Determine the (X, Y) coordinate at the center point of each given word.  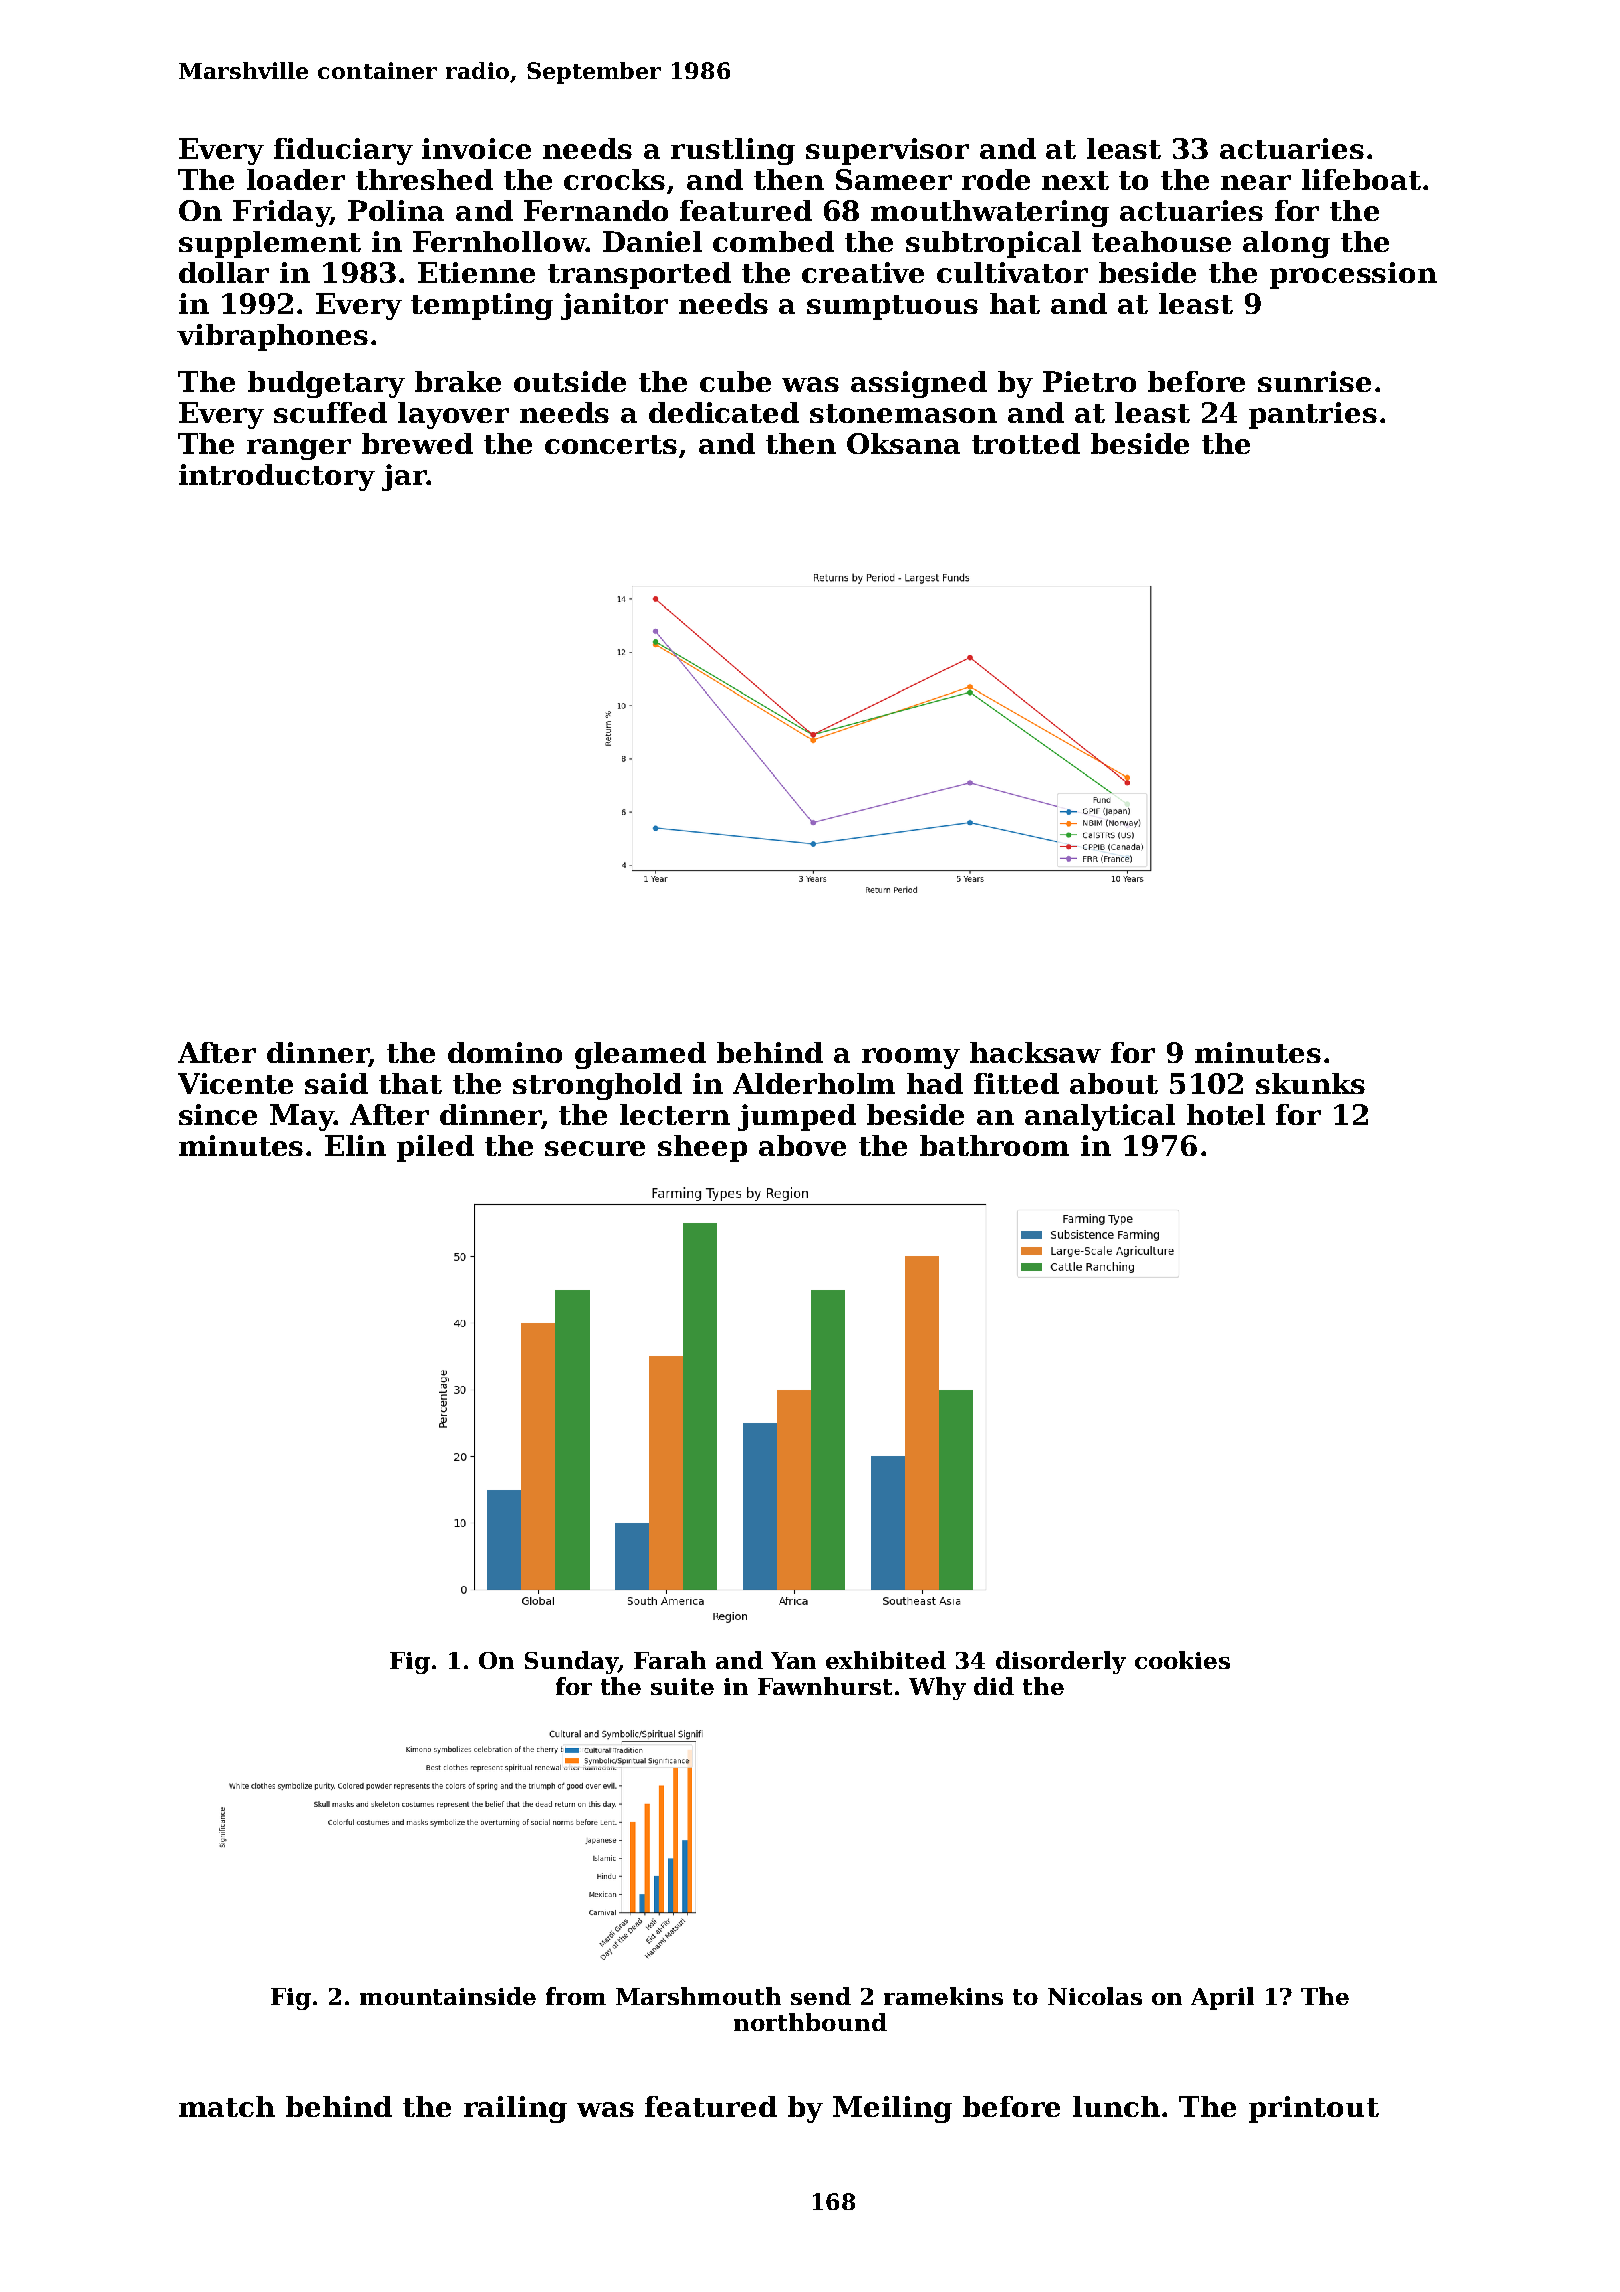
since (218, 1114)
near (1256, 182)
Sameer (894, 179)
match (227, 2106)
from (576, 1996)
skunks (1310, 1083)
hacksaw (1035, 1052)
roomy (911, 1058)
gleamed (640, 1055)
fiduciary (343, 151)
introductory (277, 477)
